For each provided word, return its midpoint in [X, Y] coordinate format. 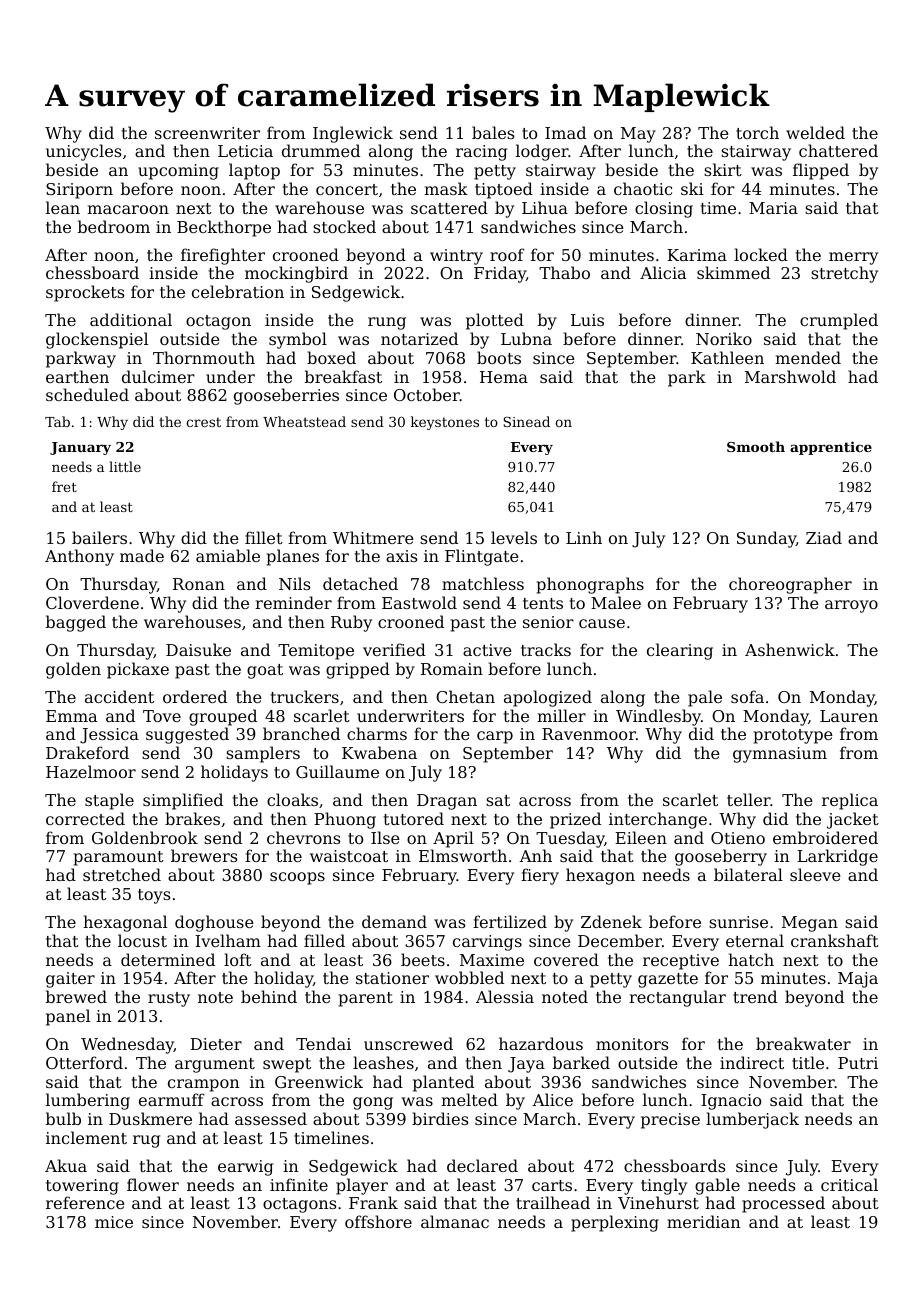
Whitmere [373, 537]
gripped [358, 670]
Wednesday [127, 1045]
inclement [86, 1137]
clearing [680, 651]
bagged [76, 623]
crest [203, 422]
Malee [616, 602]
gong [373, 1103]
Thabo [564, 272]
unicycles [83, 152]
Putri [858, 1063]
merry [853, 258]
